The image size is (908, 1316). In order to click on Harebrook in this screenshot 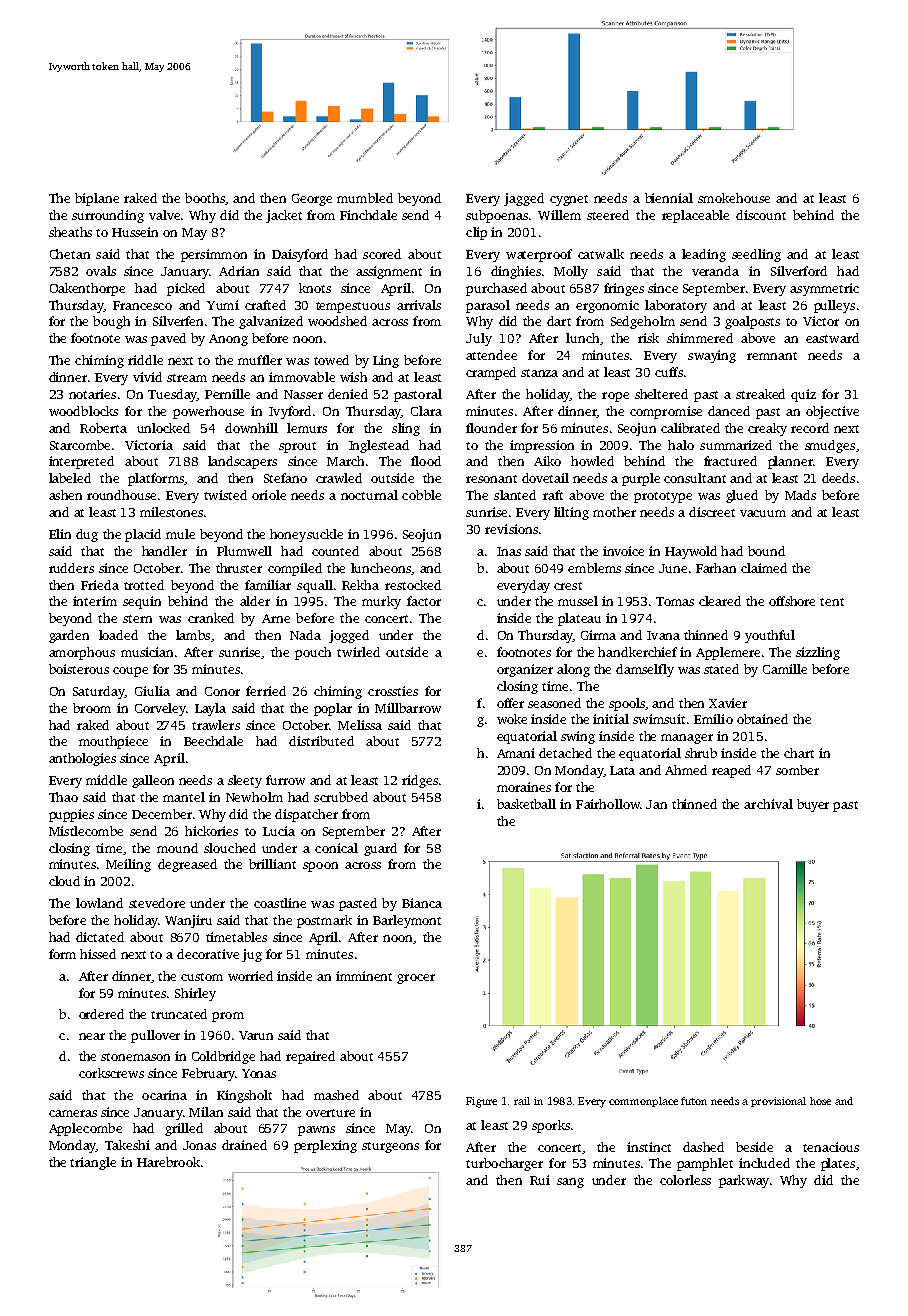, I will do `click(168, 1162)`.
